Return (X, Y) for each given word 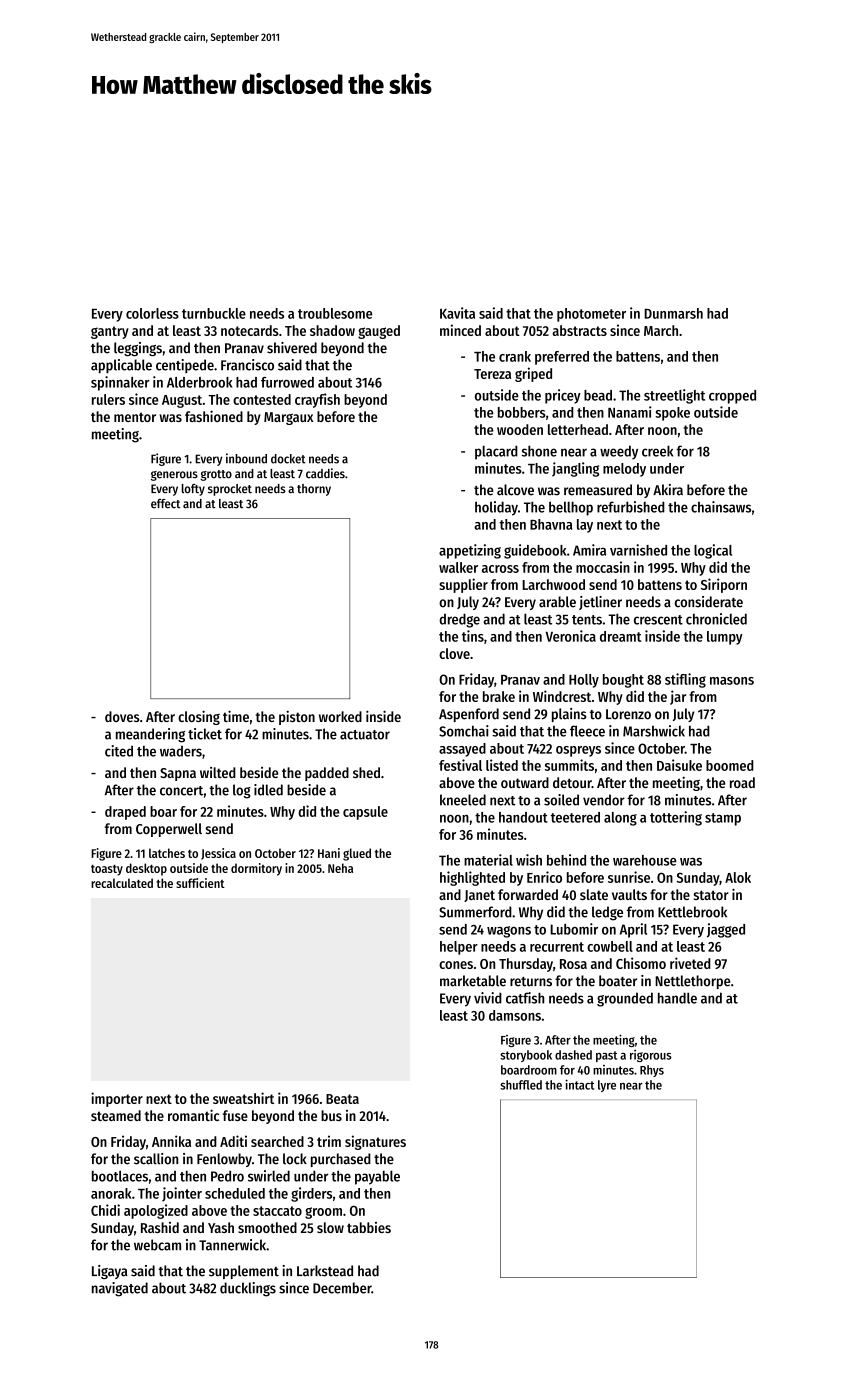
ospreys (578, 751)
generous (174, 476)
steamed (116, 1115)
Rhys (652, 1071)
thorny (314, 490)
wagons (509, 932)
